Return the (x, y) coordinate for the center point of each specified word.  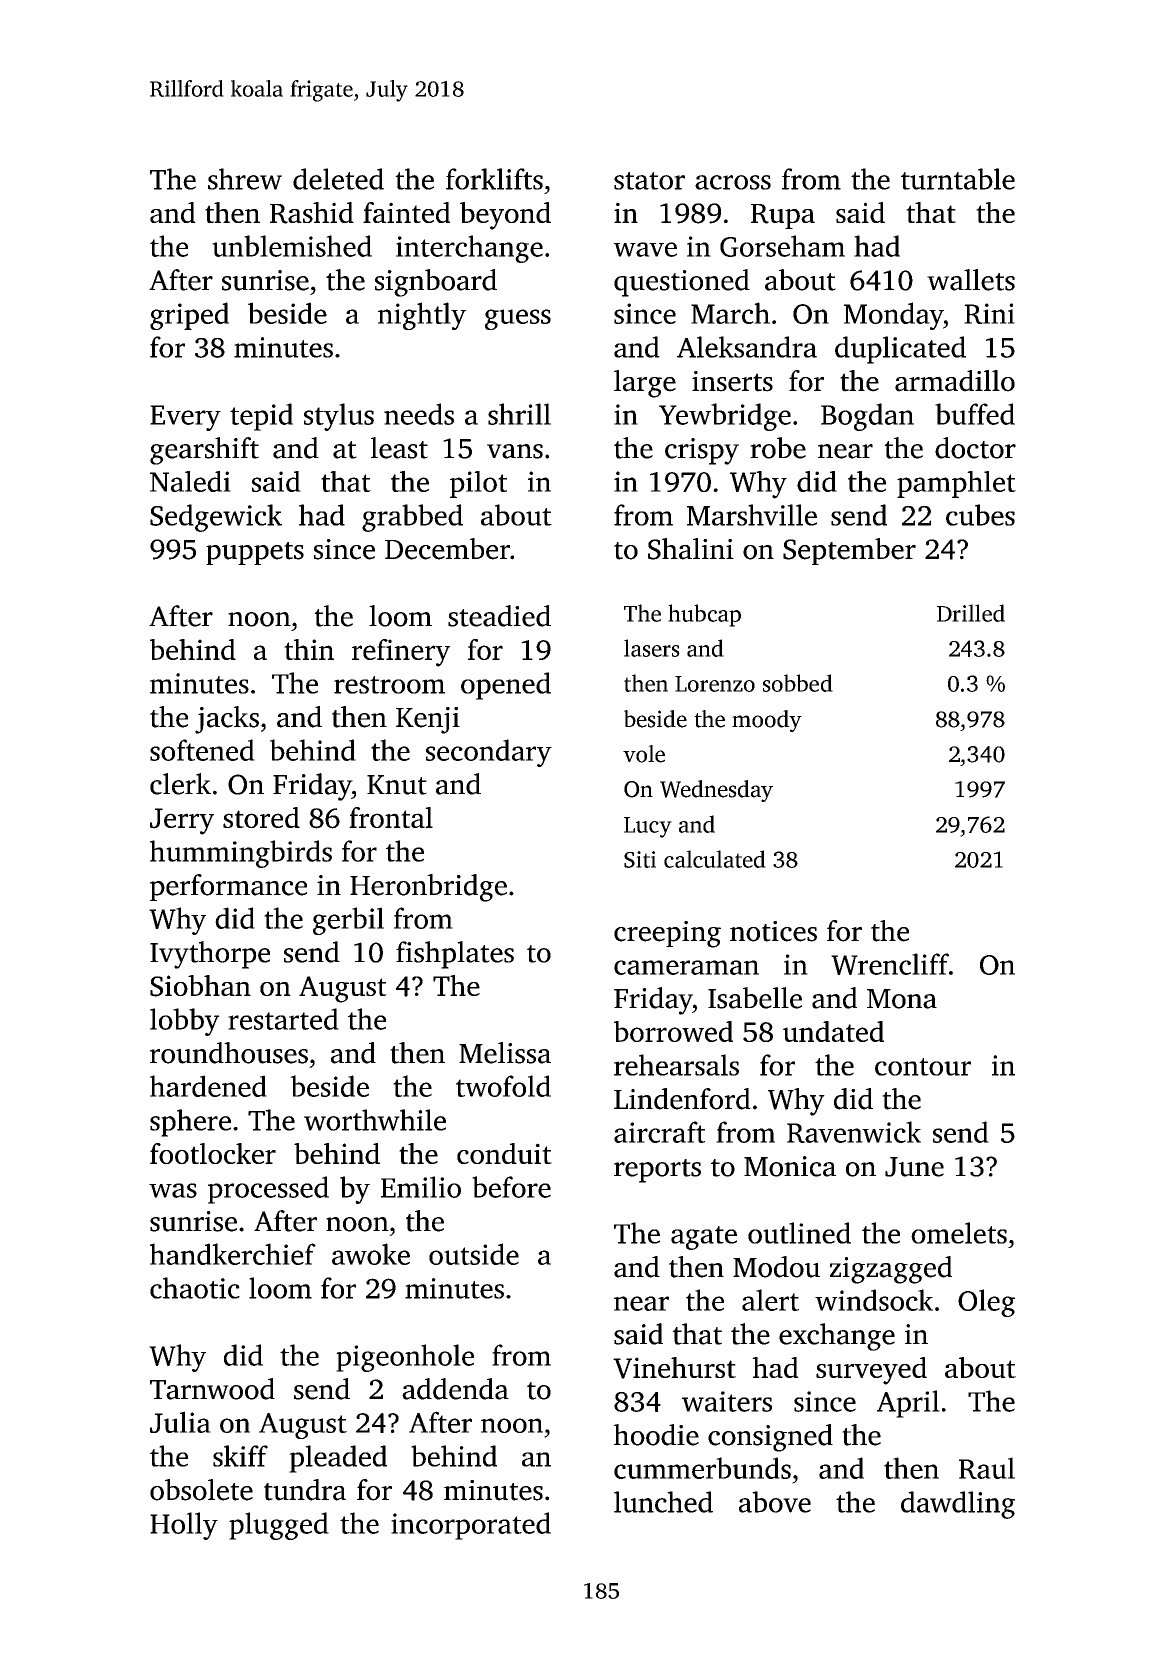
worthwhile (375, 1120)
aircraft (659, 1132)
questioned (682, 283)
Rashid (312, 213)
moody (767, 721)
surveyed (871, 1371)
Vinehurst (674, 1368)
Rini (989, 313)
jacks (227, 720)
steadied (499, 616)
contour (923, 1067)
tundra (305, 1490)
